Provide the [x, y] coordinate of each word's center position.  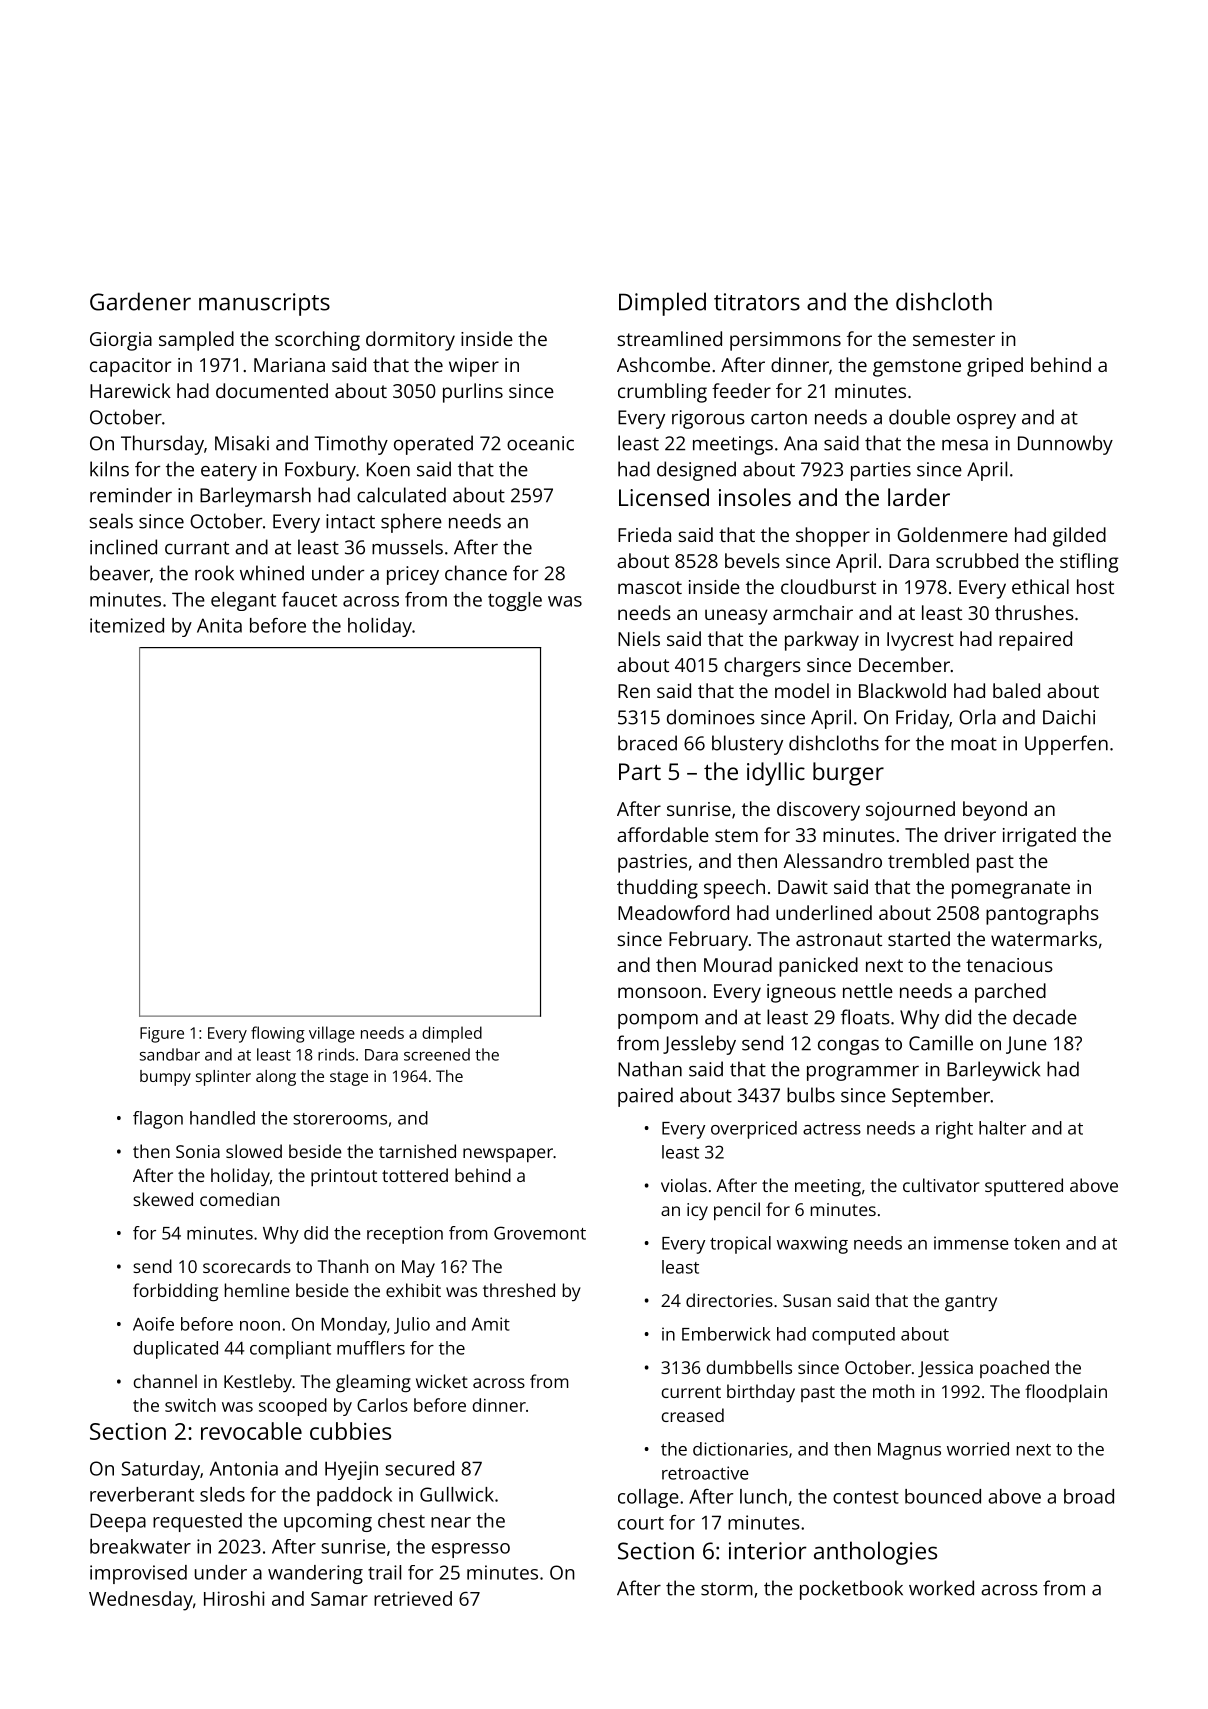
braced [647, 743]
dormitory [410, 341]
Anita [219, 625]
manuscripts [264, 304]
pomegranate [1011, 890]
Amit [491, 1324]
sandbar [170, 1054]
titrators [757, 302]
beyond [995, 811]
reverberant [142, 1494]
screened [437, 1054]
